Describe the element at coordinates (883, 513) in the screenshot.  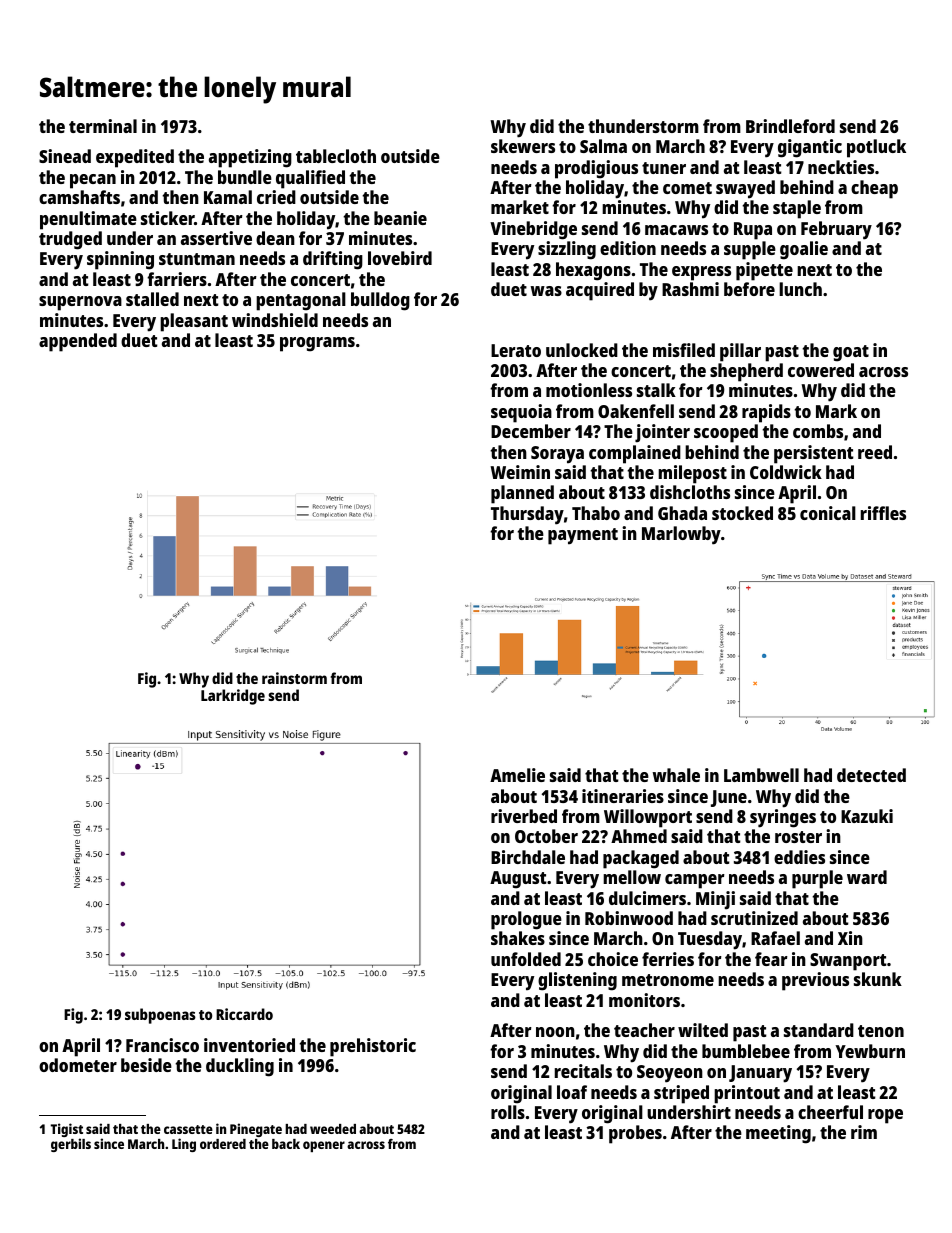
I see `riffles` at that location.
